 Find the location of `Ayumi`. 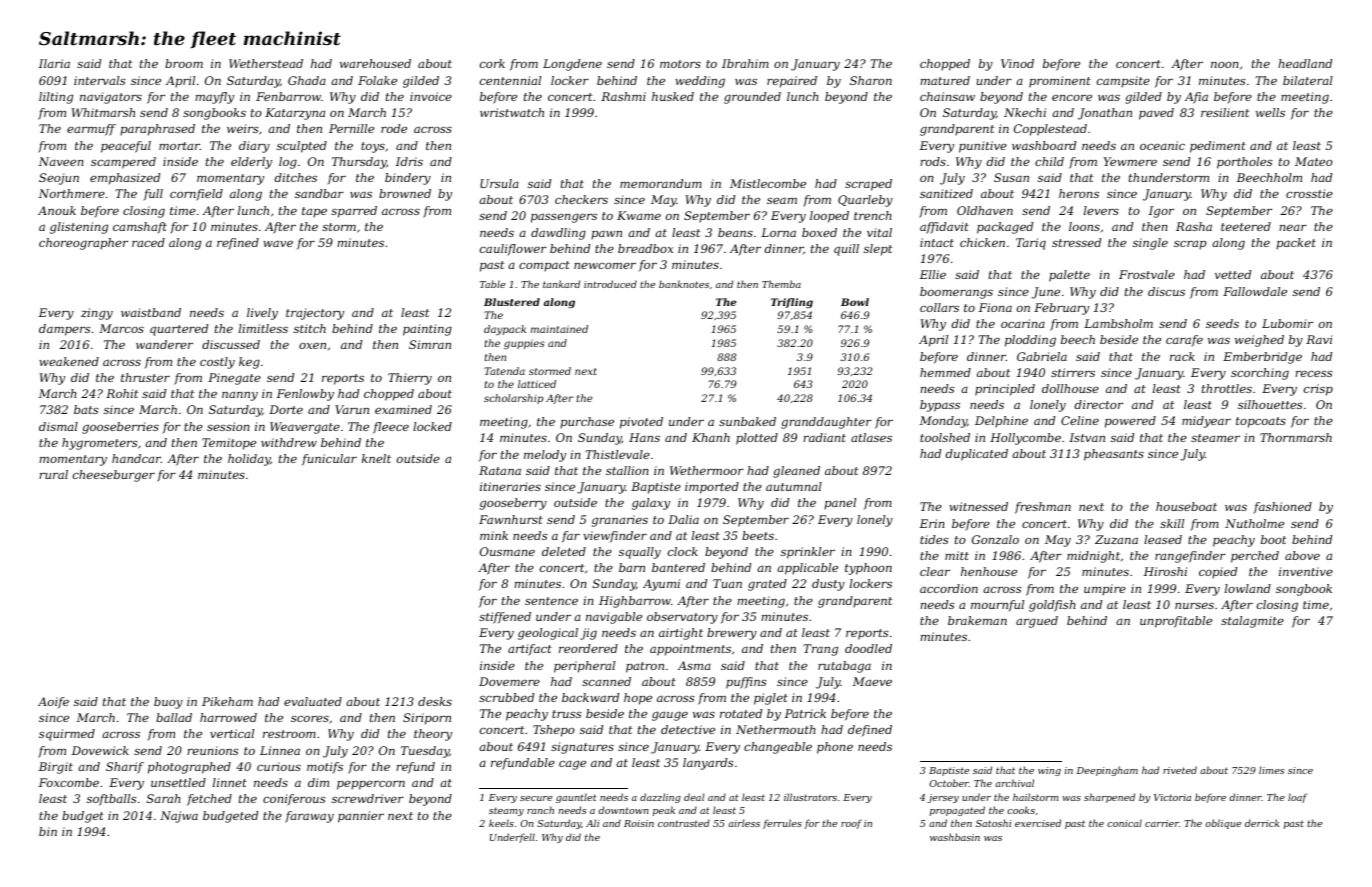

Ayumi is located at coordinates (661, 585).
